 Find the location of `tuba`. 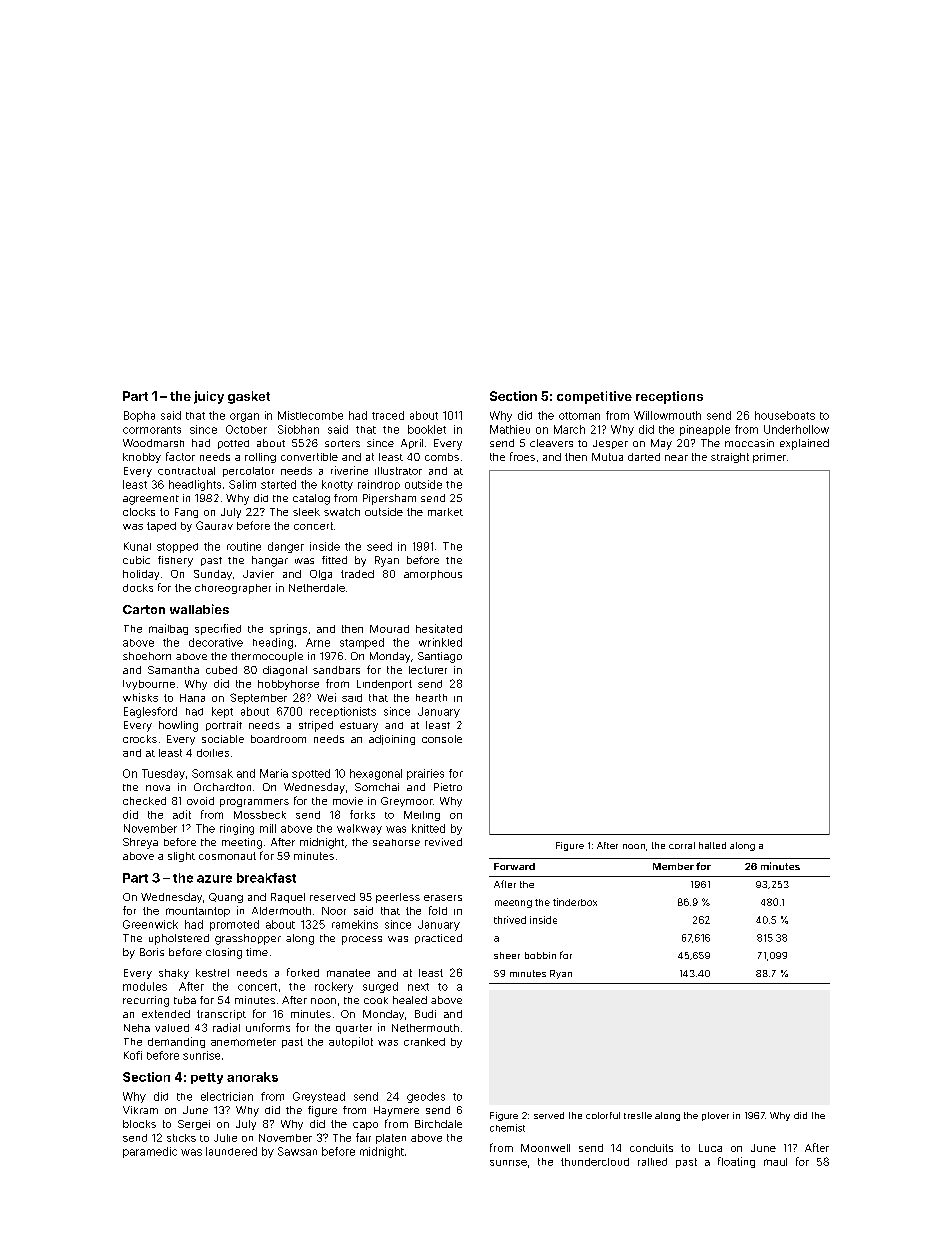

tuba is located at coordinates (185, 1000).
